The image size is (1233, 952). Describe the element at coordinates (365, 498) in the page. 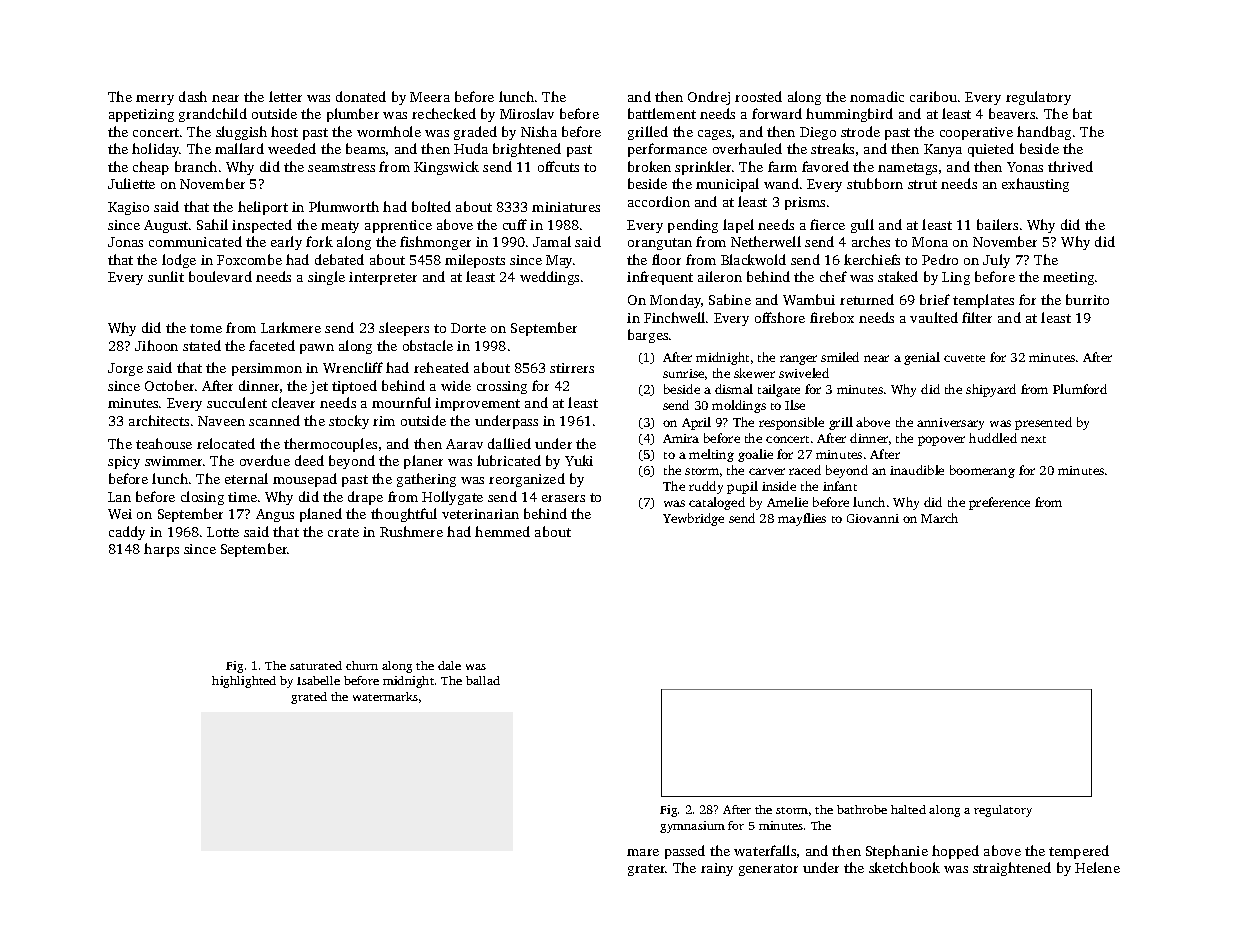

I see `drape` at that location.
